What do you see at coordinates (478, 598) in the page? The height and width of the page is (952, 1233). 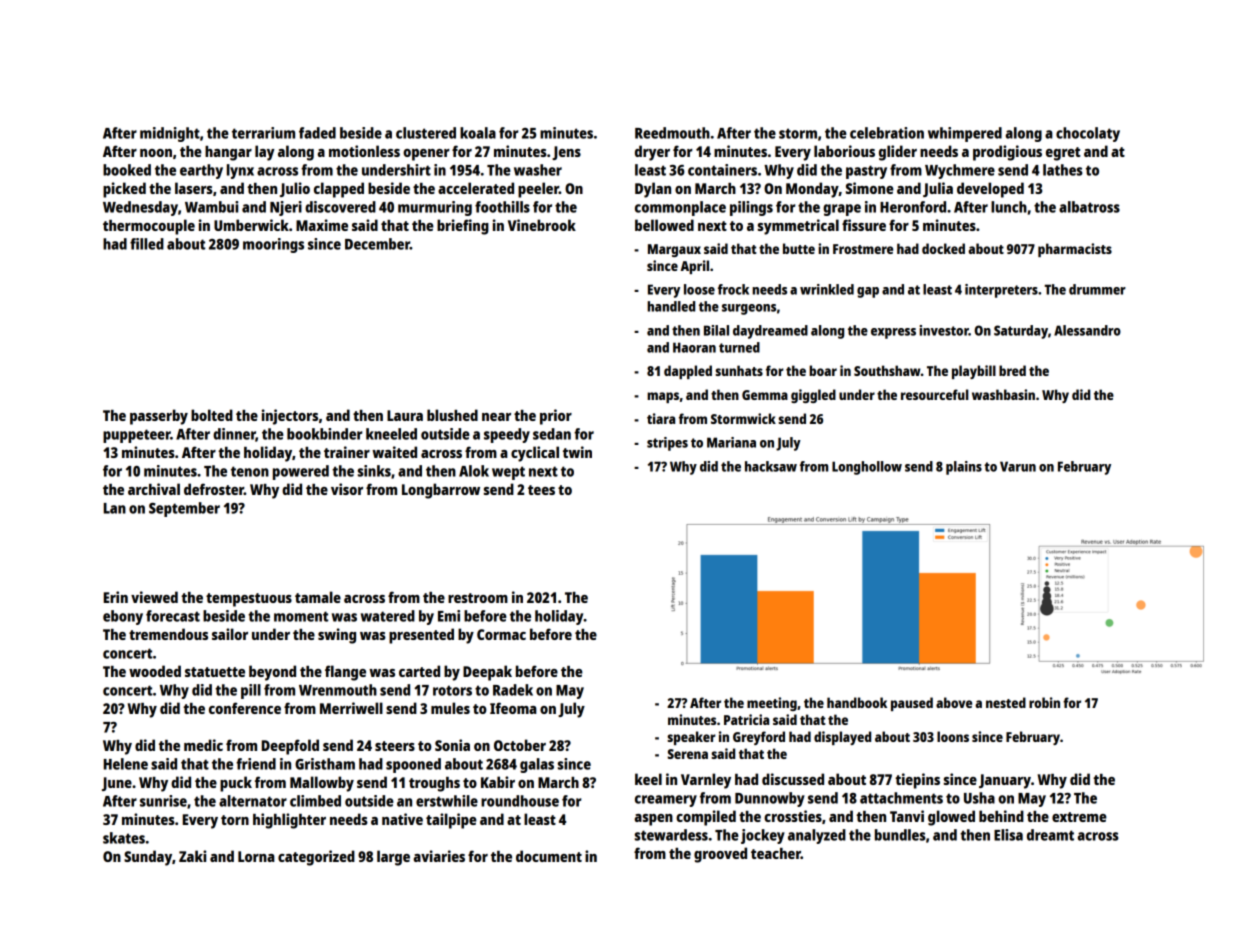 I see `restroom` at bounding box center [478, 598].
